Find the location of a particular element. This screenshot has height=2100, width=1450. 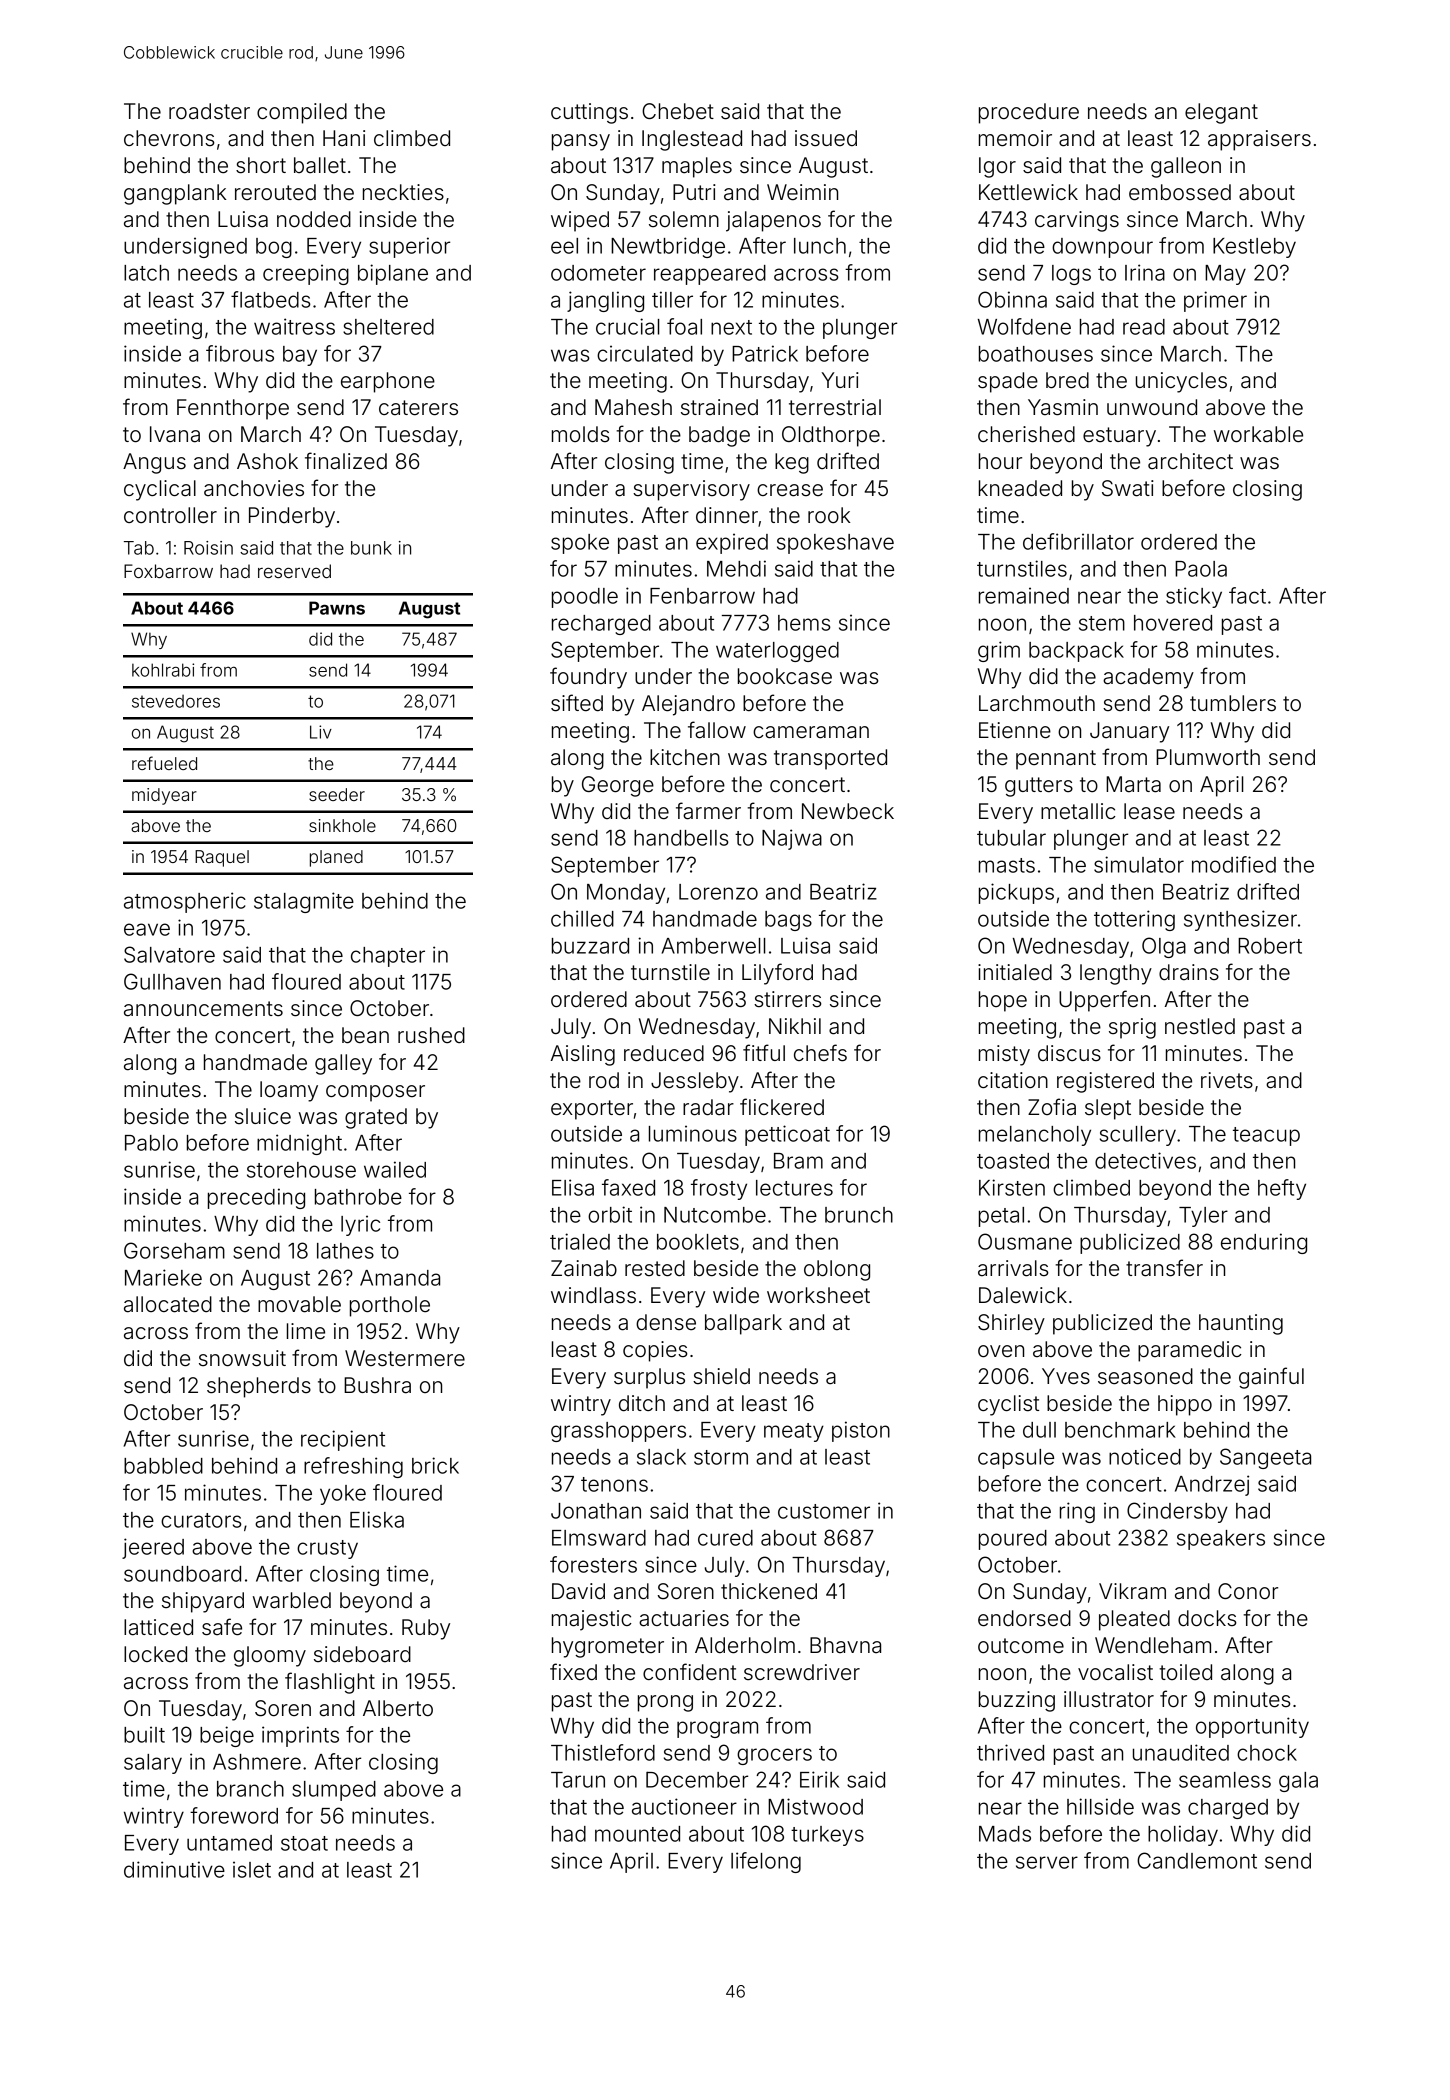

compiled is located at coordinates (302, 113).
